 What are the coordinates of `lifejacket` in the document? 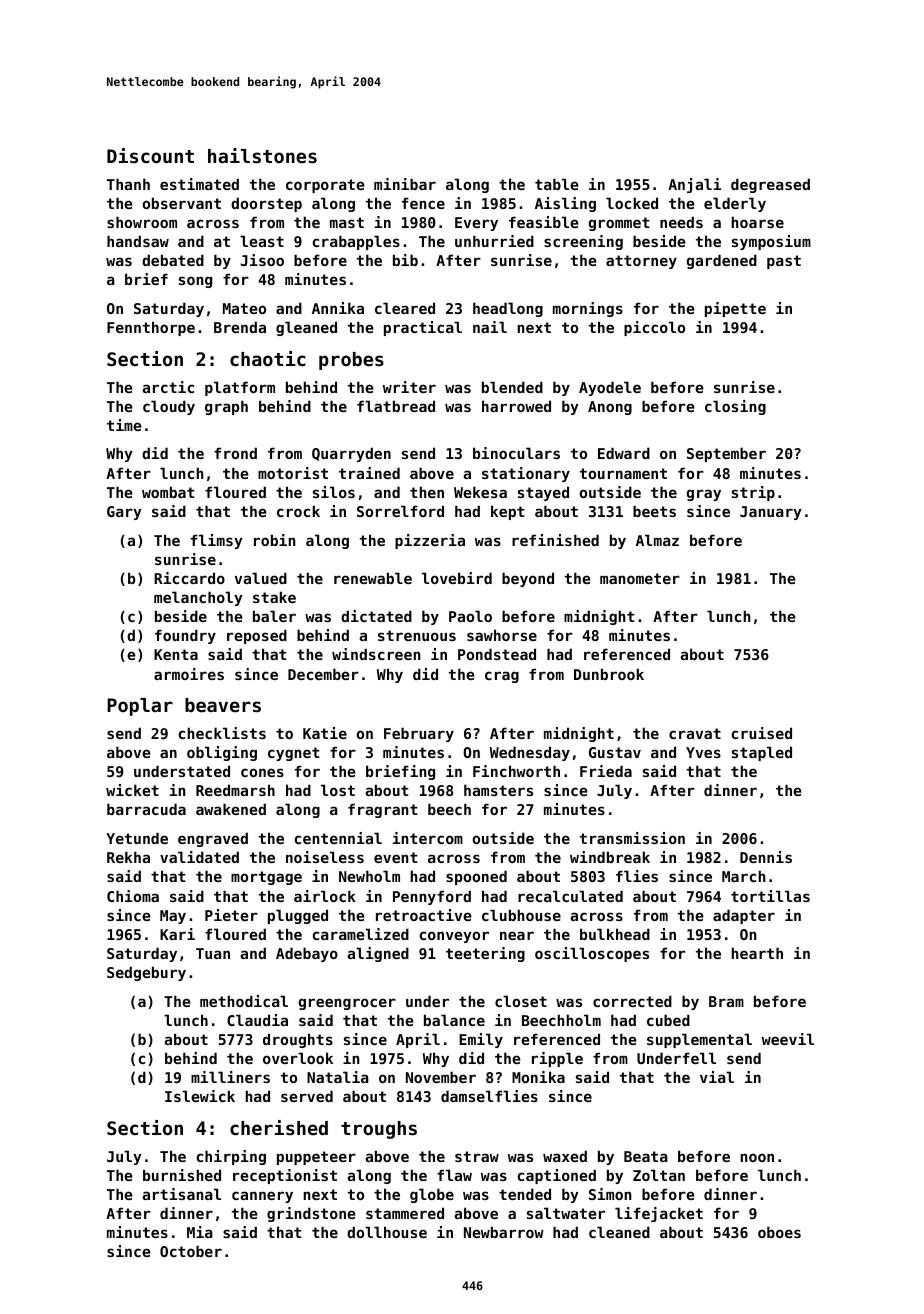 It's located at (659, 1214).
